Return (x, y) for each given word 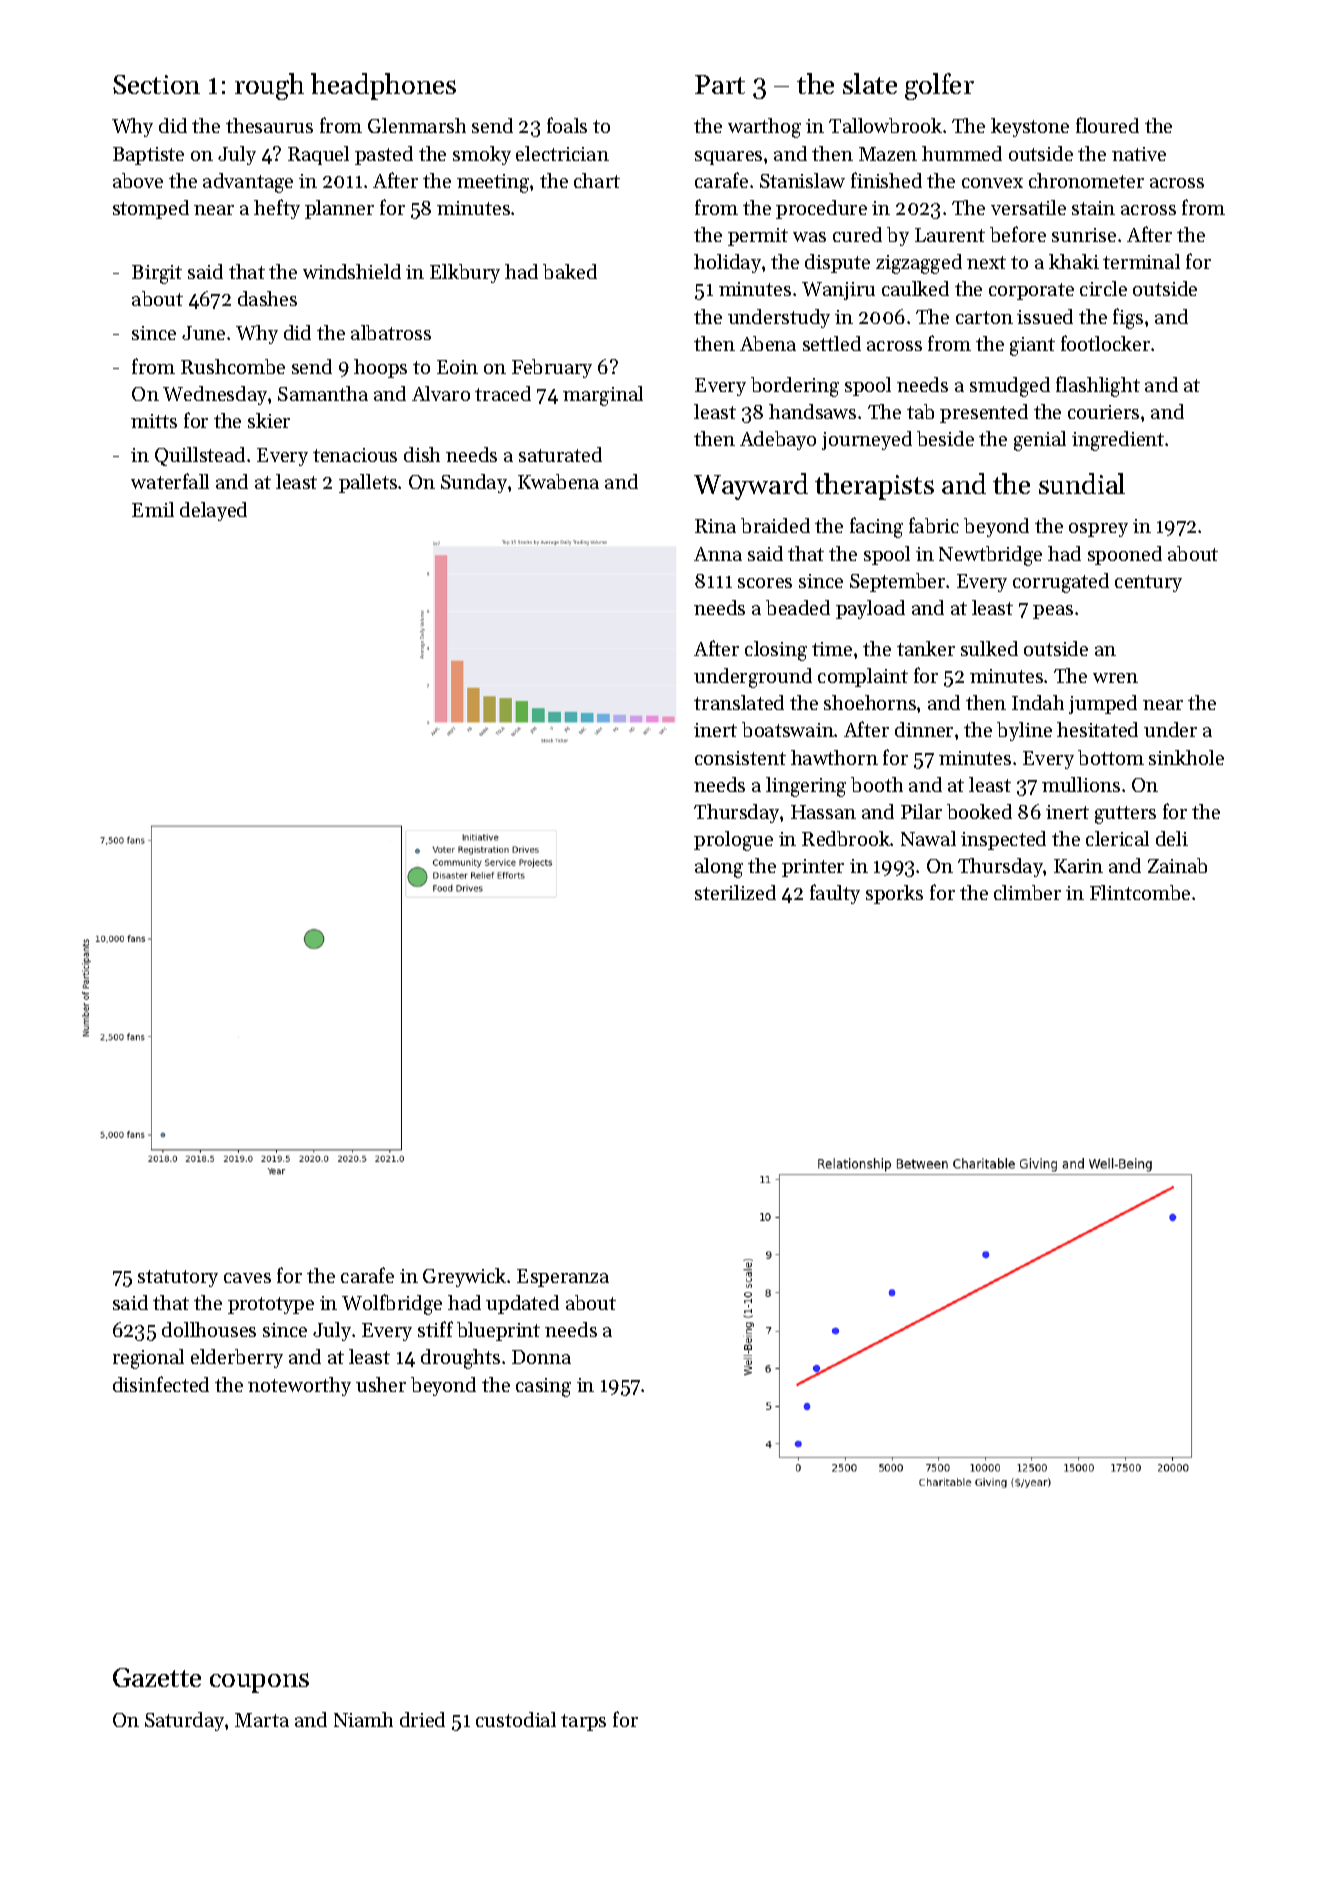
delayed (213, 511)
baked (570, 271)
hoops (380, 368)
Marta (262, 1720)
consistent (740, 758)
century (1148, 583)
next (986, 262)
